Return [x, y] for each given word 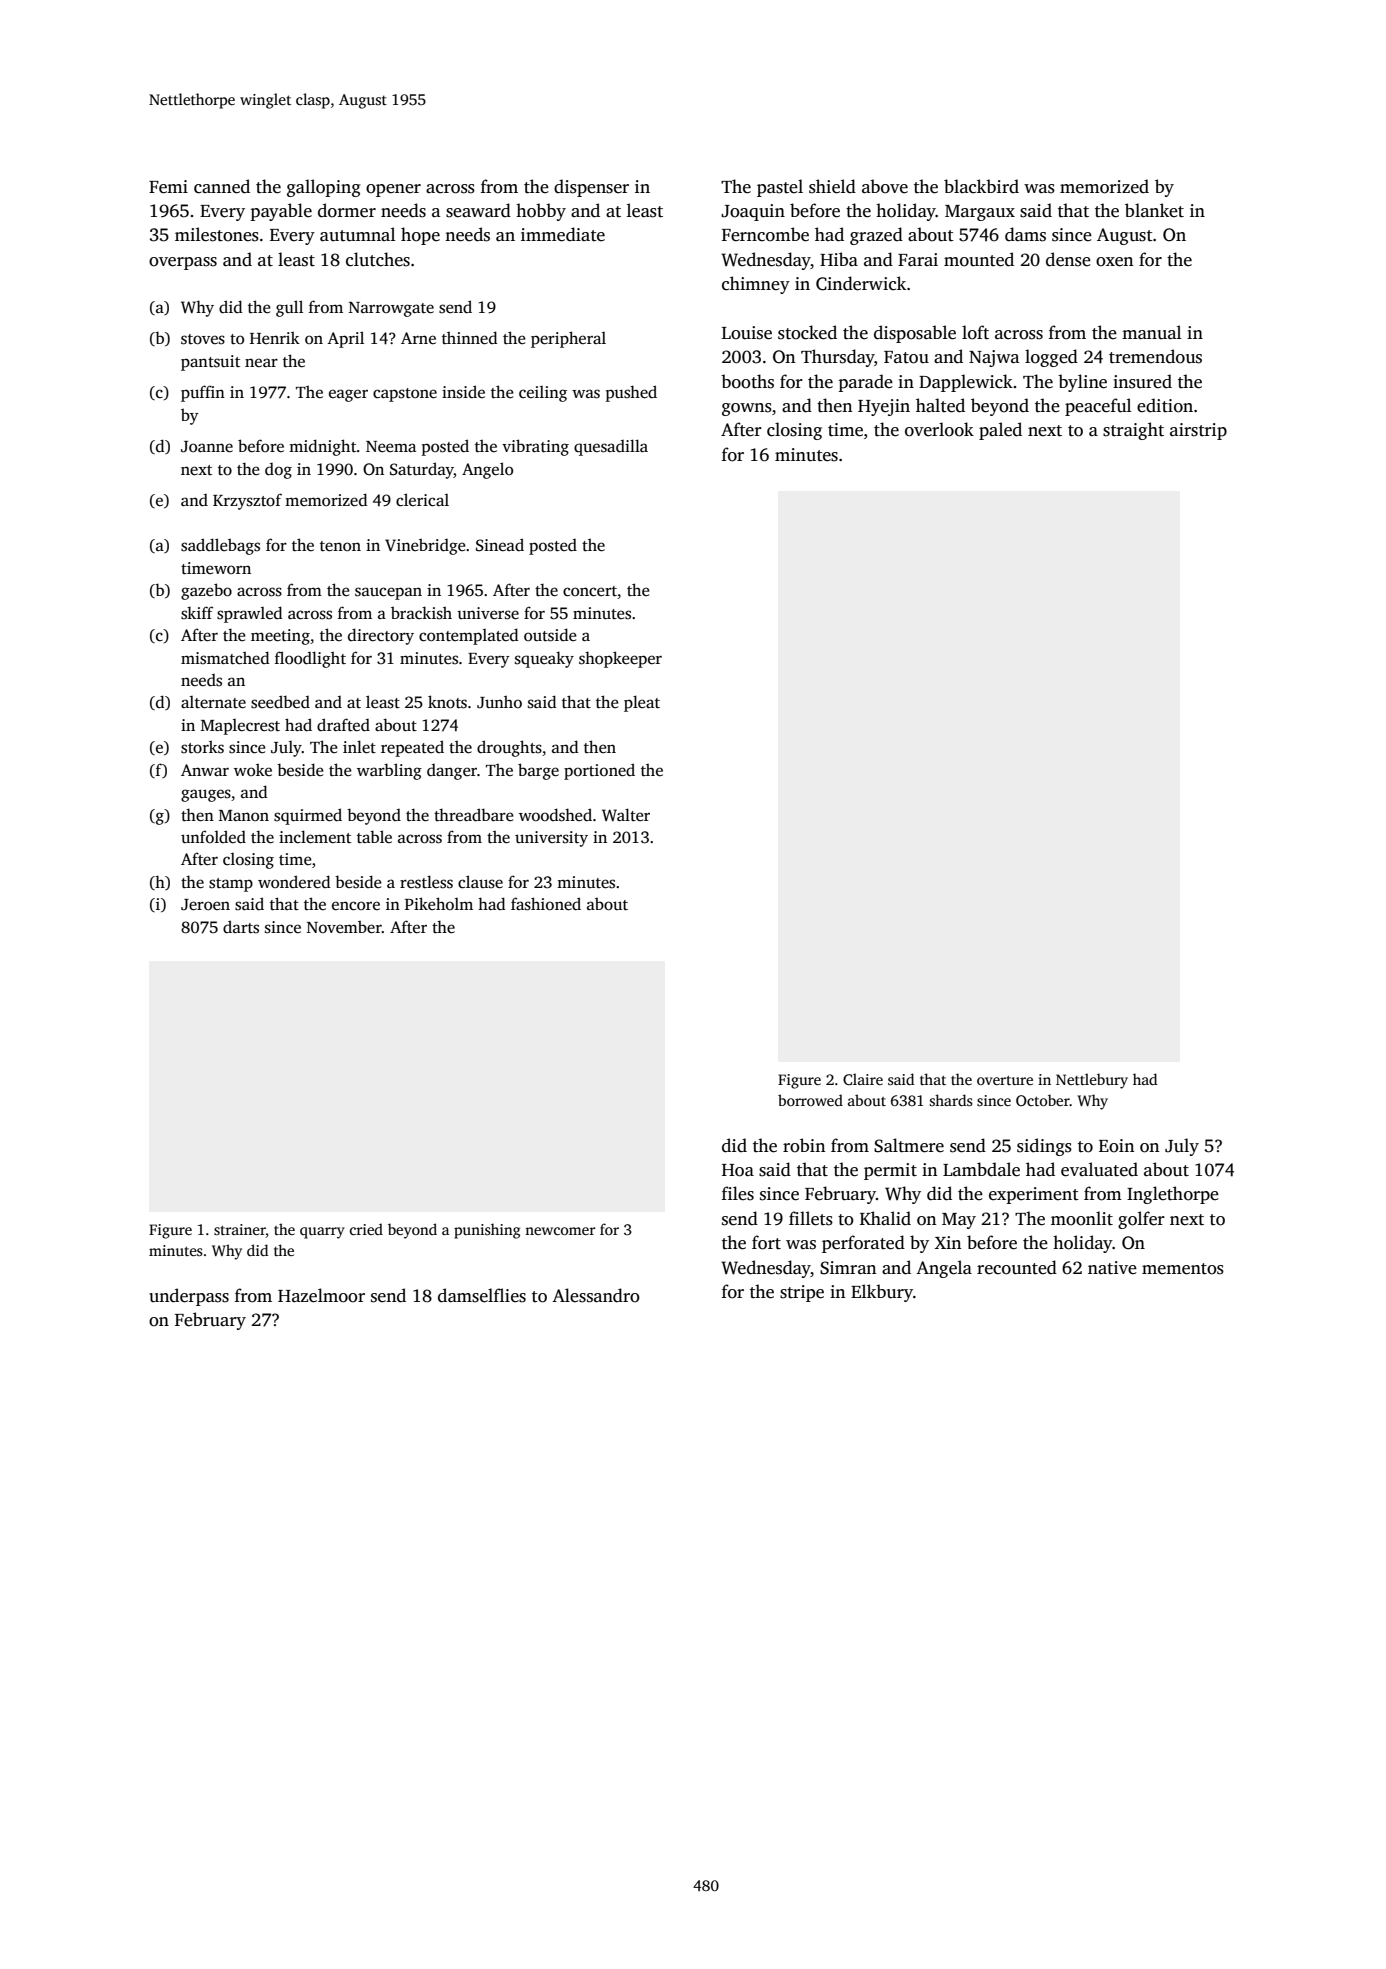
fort [766, 1242]
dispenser [591, 188]
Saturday [422, 470]
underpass [189, 1297]
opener [393, 190]
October [1043, 1100]
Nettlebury [1092, 1081]
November [344, 927]
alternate [213, 702]
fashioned [546, 904]
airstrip [1198, 431]
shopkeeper [620, 659]
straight [1133, 431]
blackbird [981, 186]
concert [590, 591]
